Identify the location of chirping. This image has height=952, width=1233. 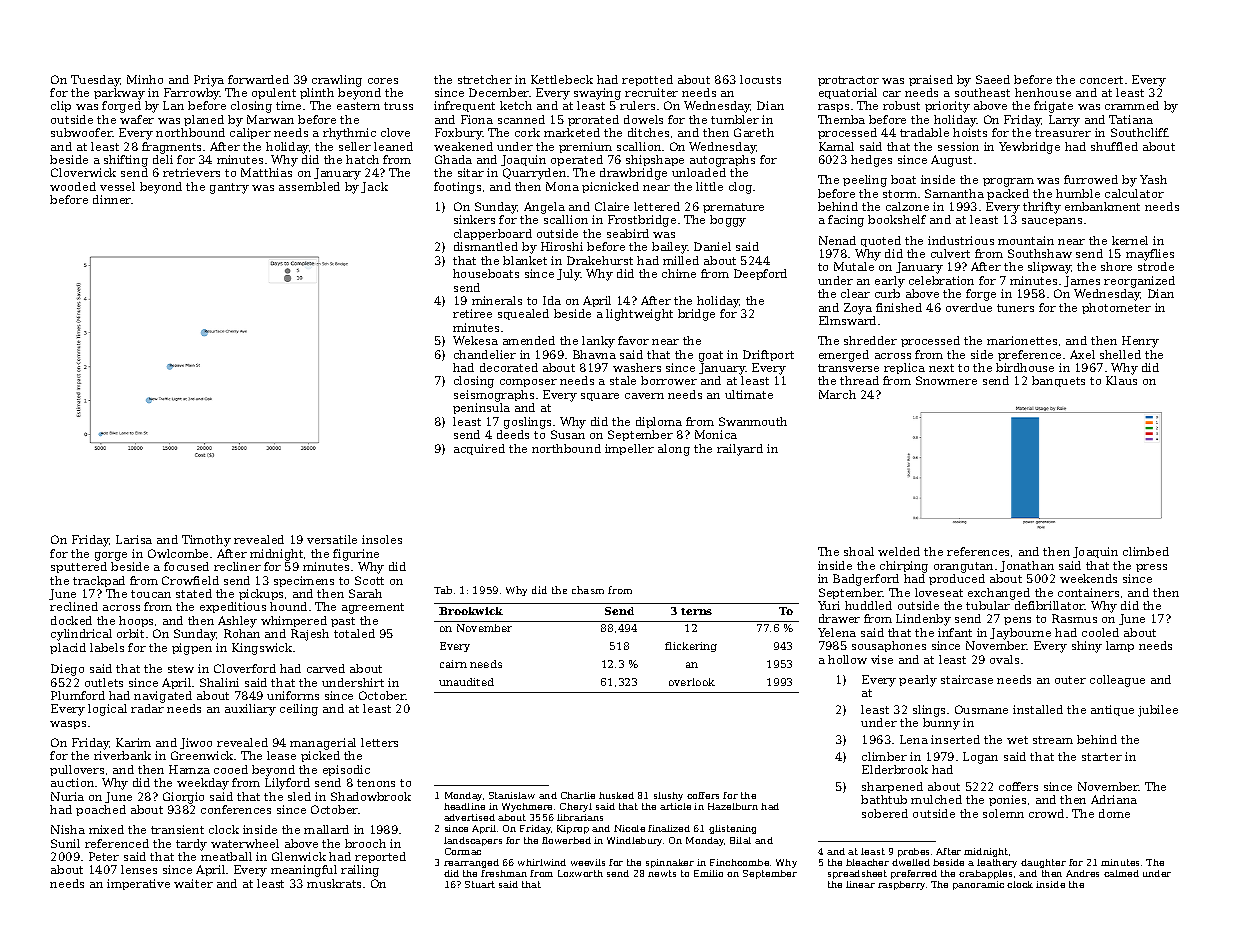
(904, 567).
